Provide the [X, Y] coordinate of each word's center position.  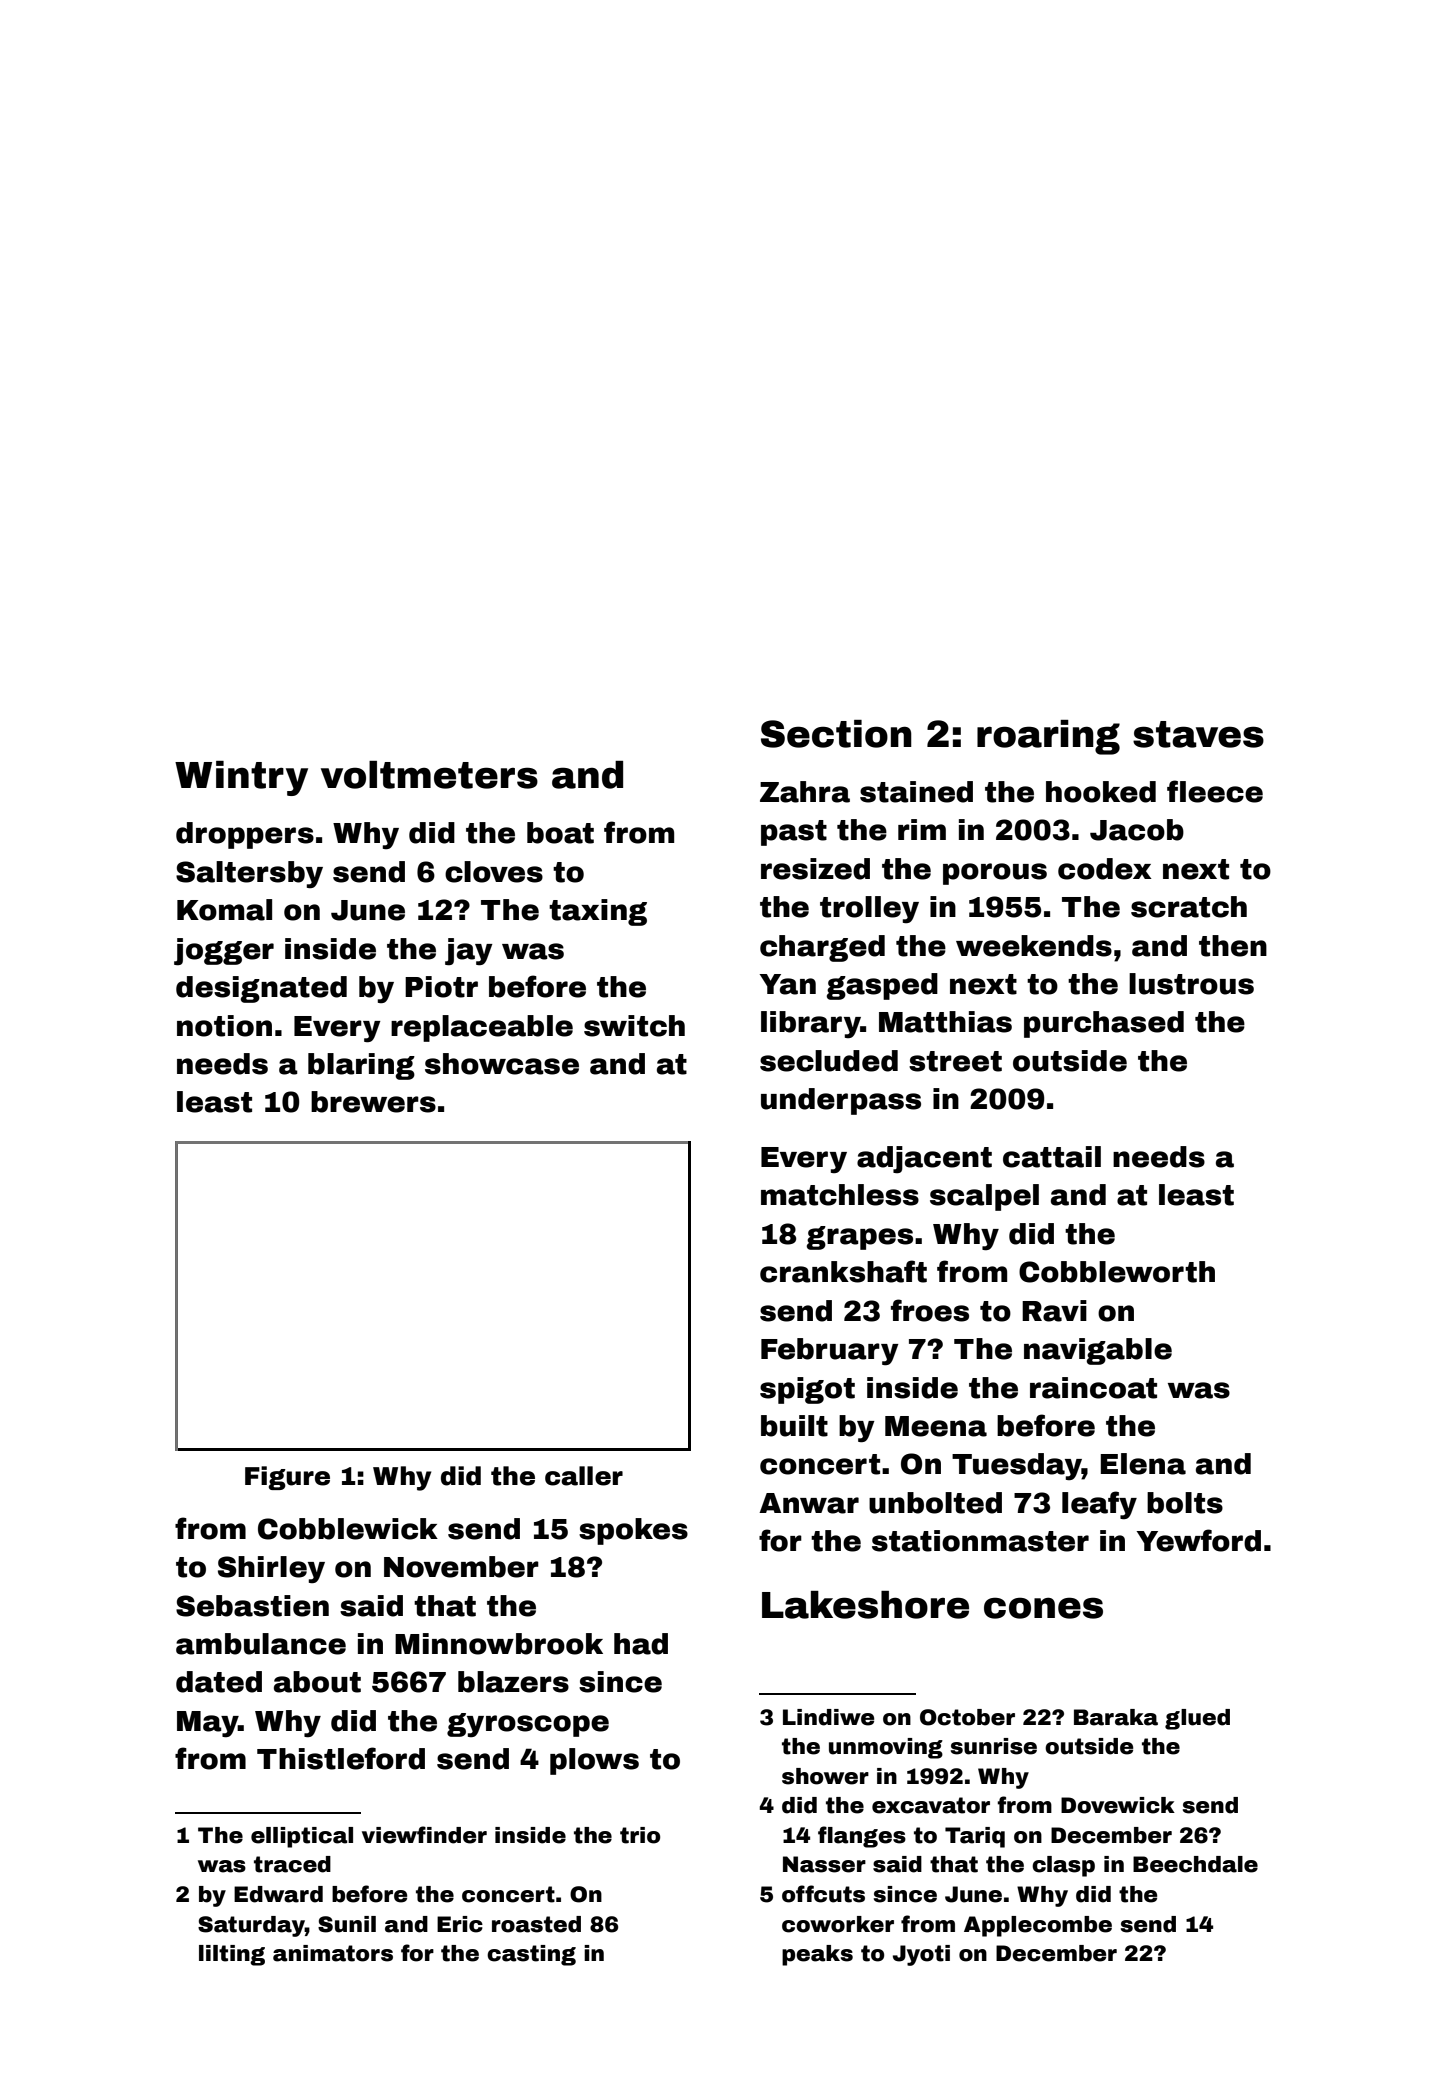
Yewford [1198, 1540]
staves [1198, 734]
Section [836, 734]
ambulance [261, 1644]
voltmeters [429, 775]
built [794, 1426]
